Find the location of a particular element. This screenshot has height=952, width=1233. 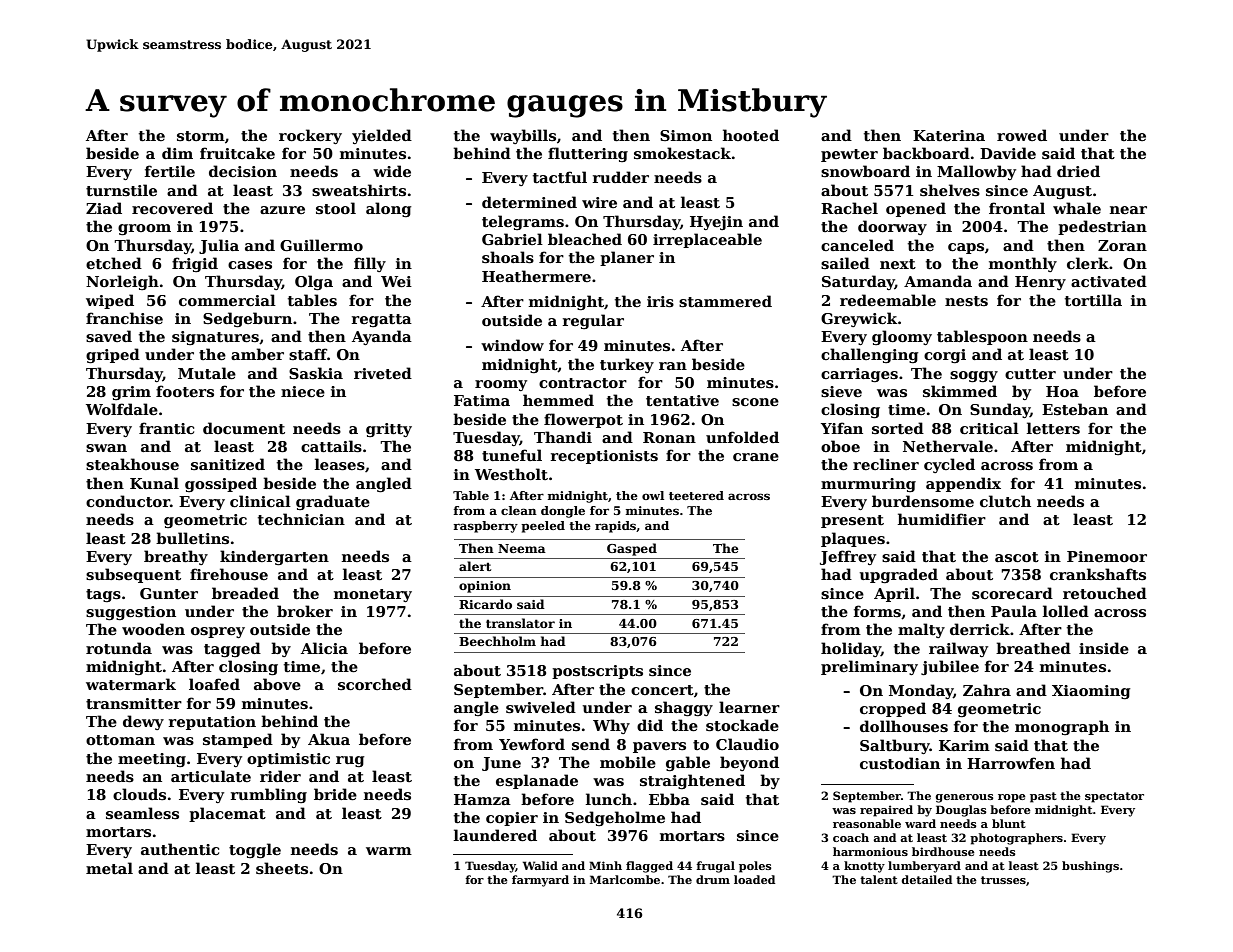

waybills is located at coordinates (523, 136).
